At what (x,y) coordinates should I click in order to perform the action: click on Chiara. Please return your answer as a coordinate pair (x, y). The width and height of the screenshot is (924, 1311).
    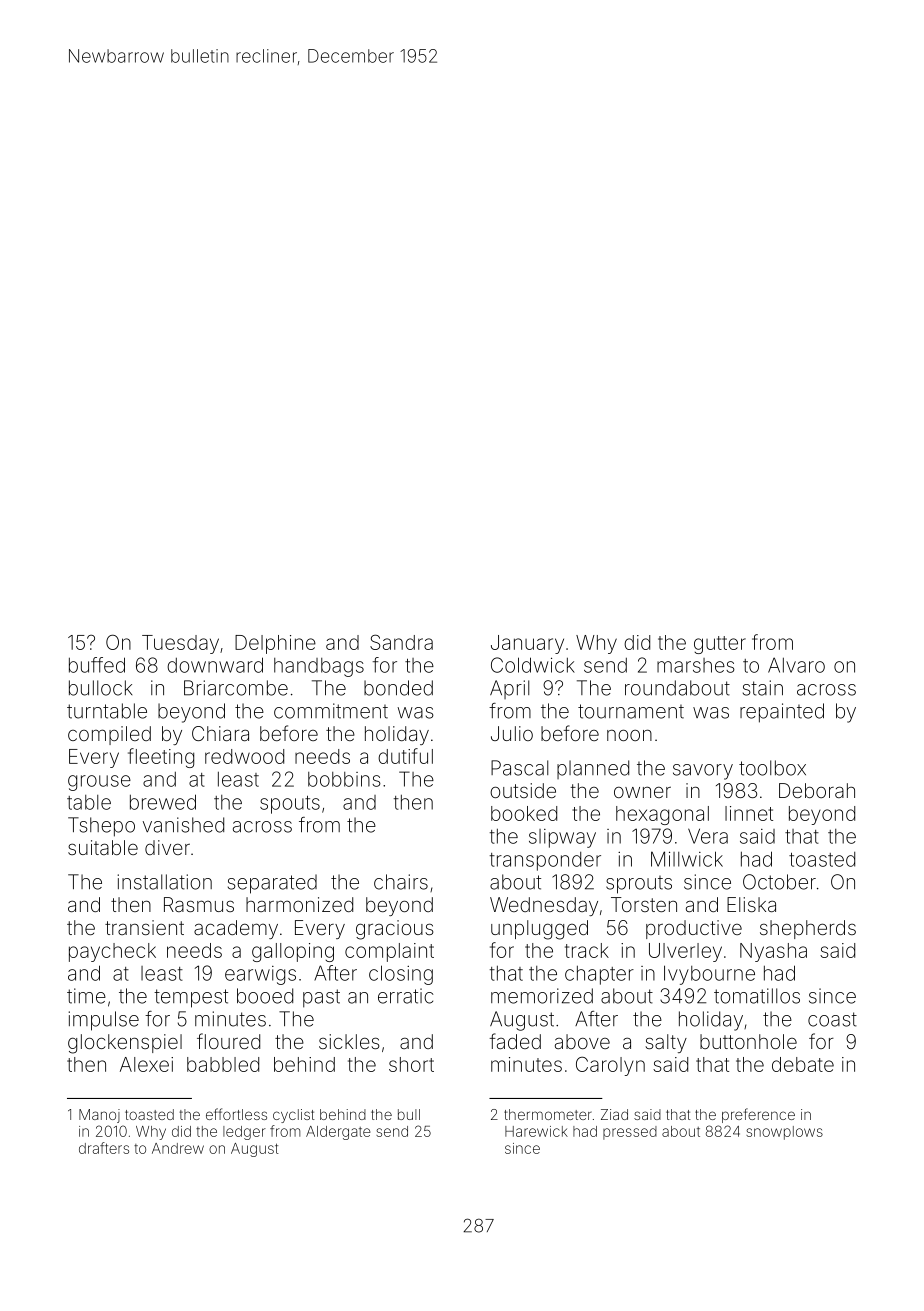
    Looking at the image, I should click on (220, 733).
